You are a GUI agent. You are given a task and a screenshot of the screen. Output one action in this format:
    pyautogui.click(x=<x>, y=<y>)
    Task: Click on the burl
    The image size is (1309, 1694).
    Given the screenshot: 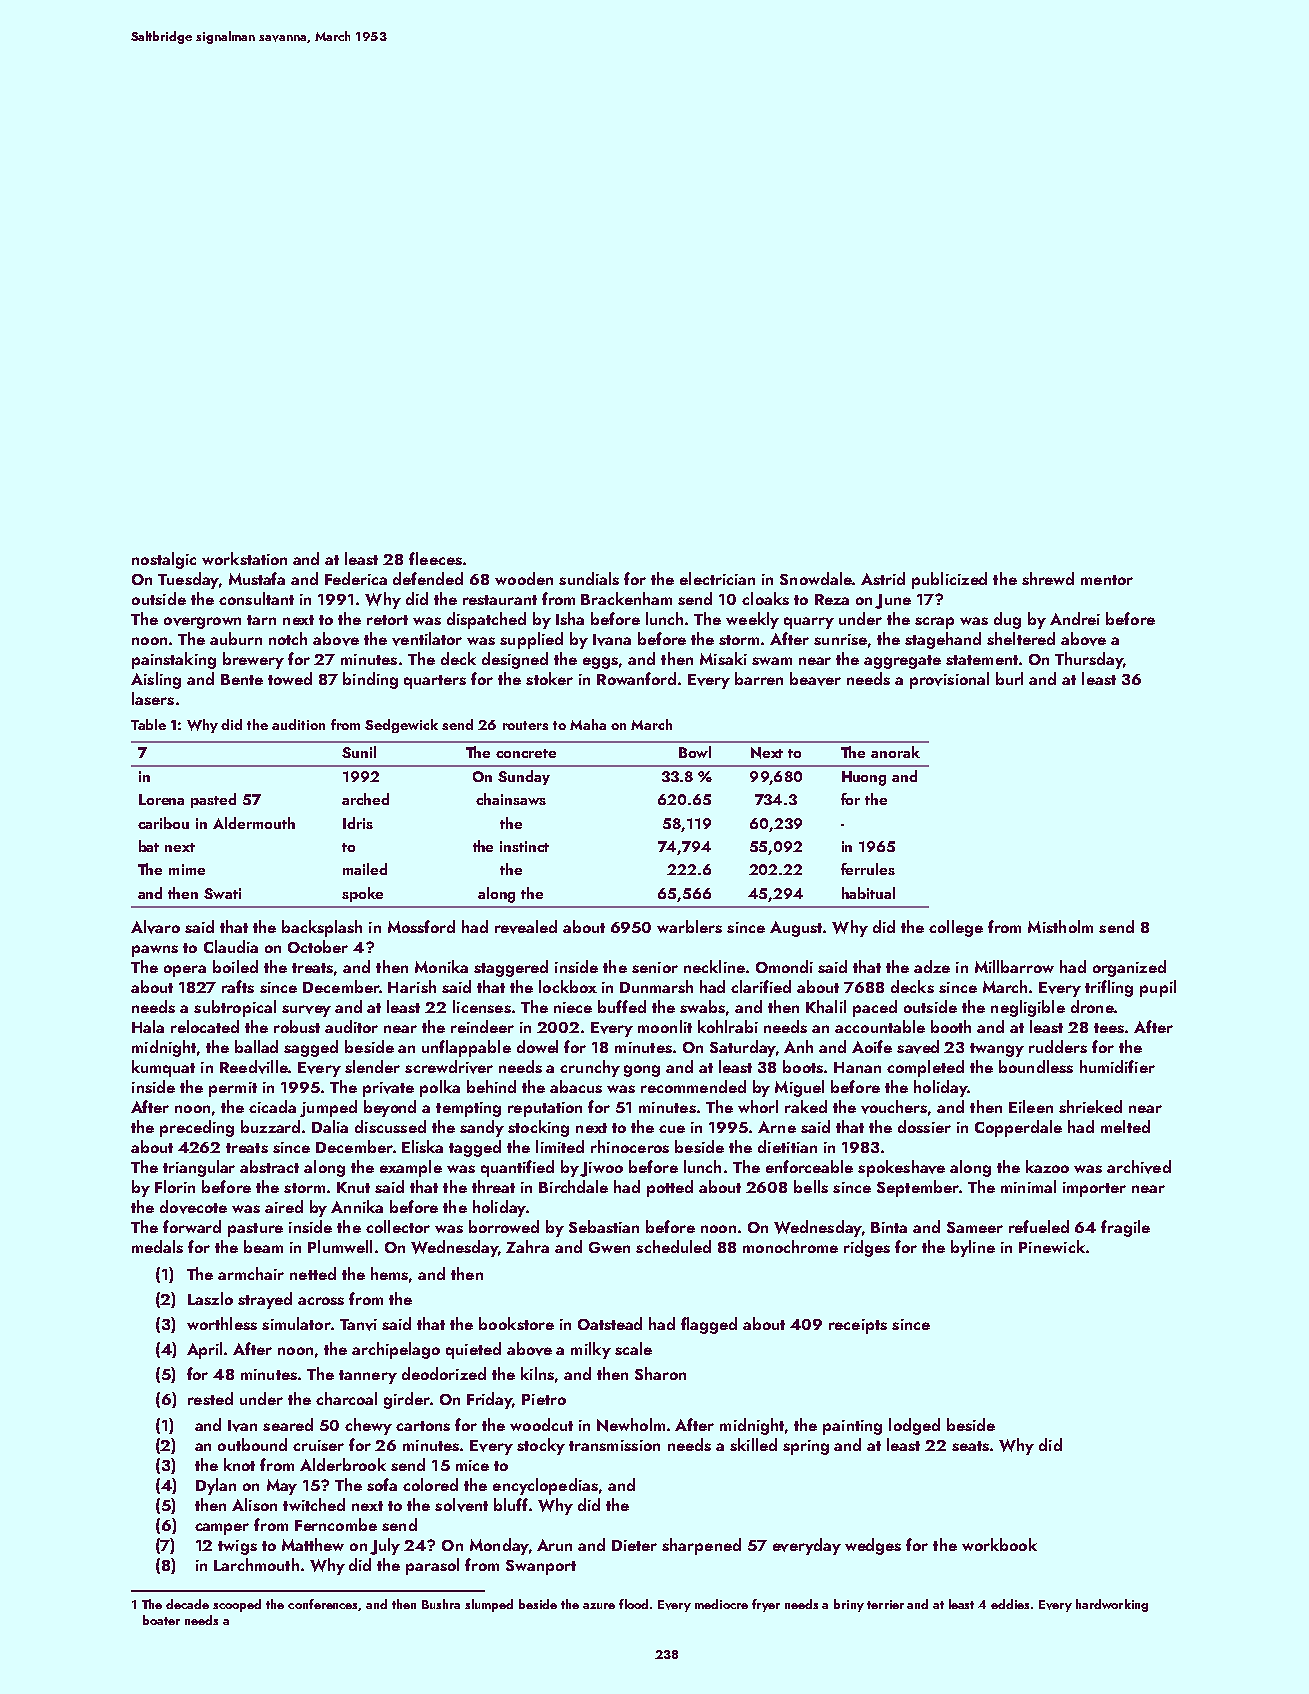 What is the action you would take?
    pyautogui.click(x=1009, y=678)
